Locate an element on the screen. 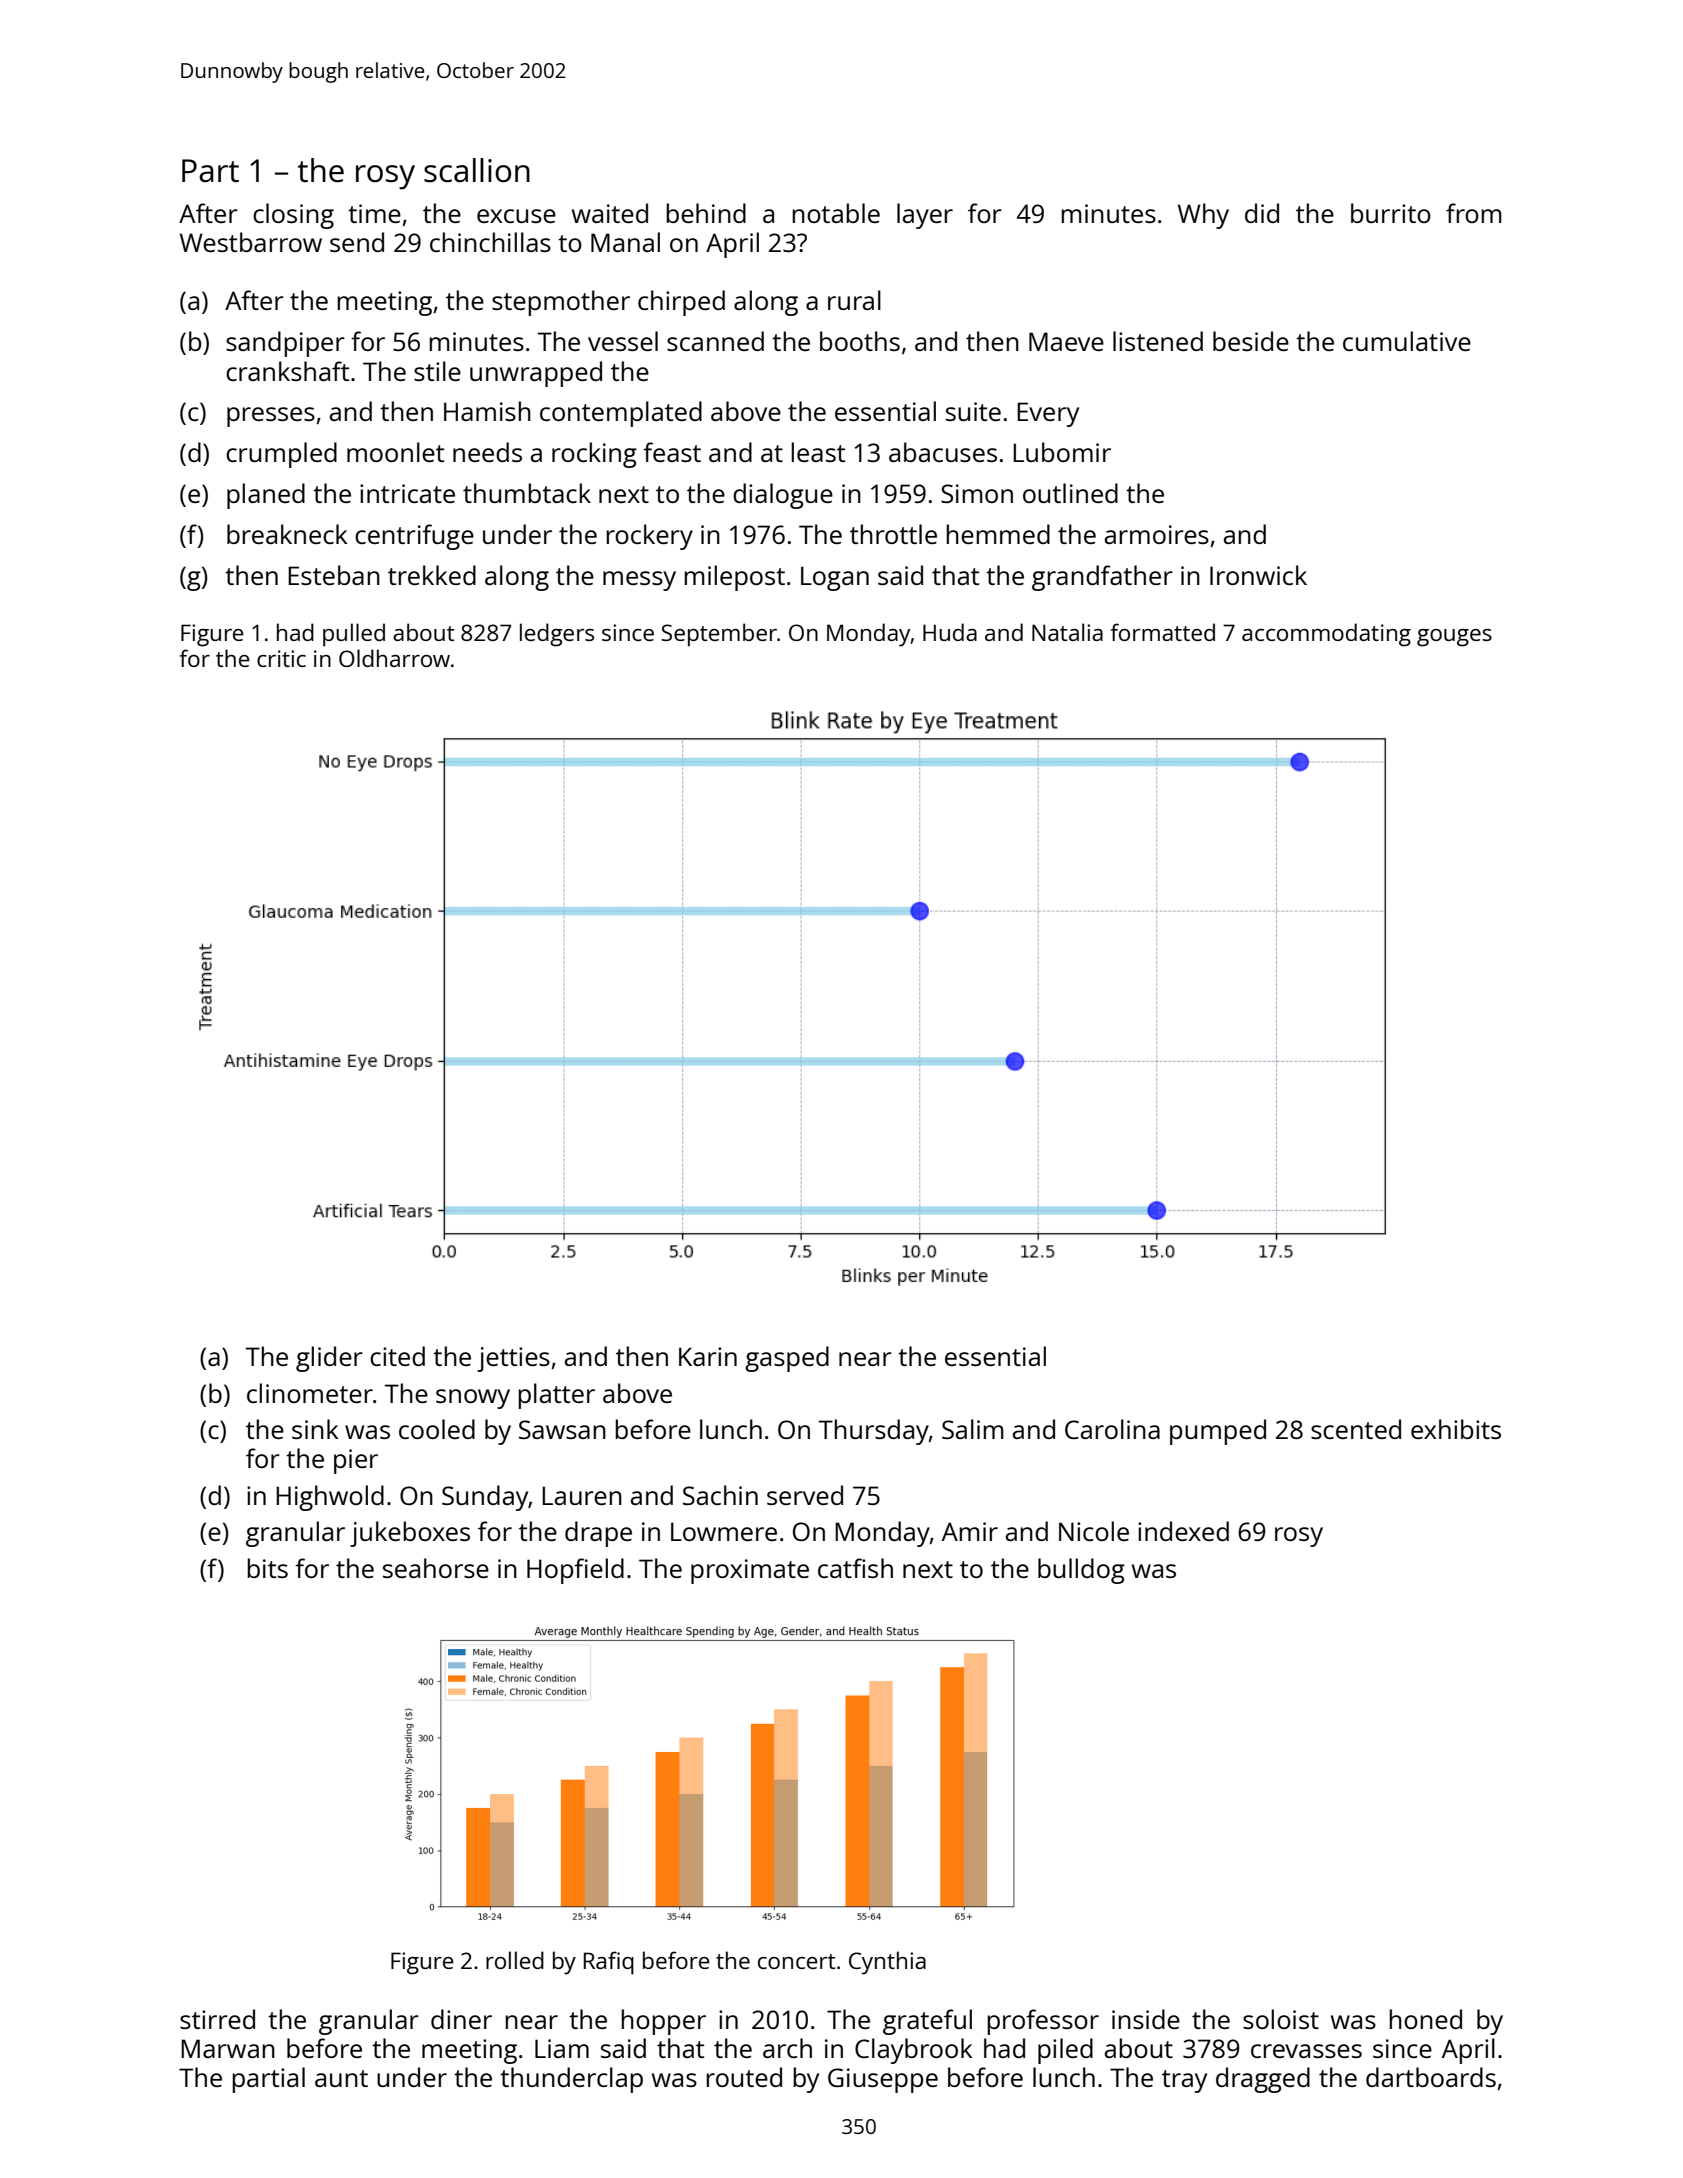 This screenshot has width=1683, height=2178. behind is located at coordinates (706, 213).
